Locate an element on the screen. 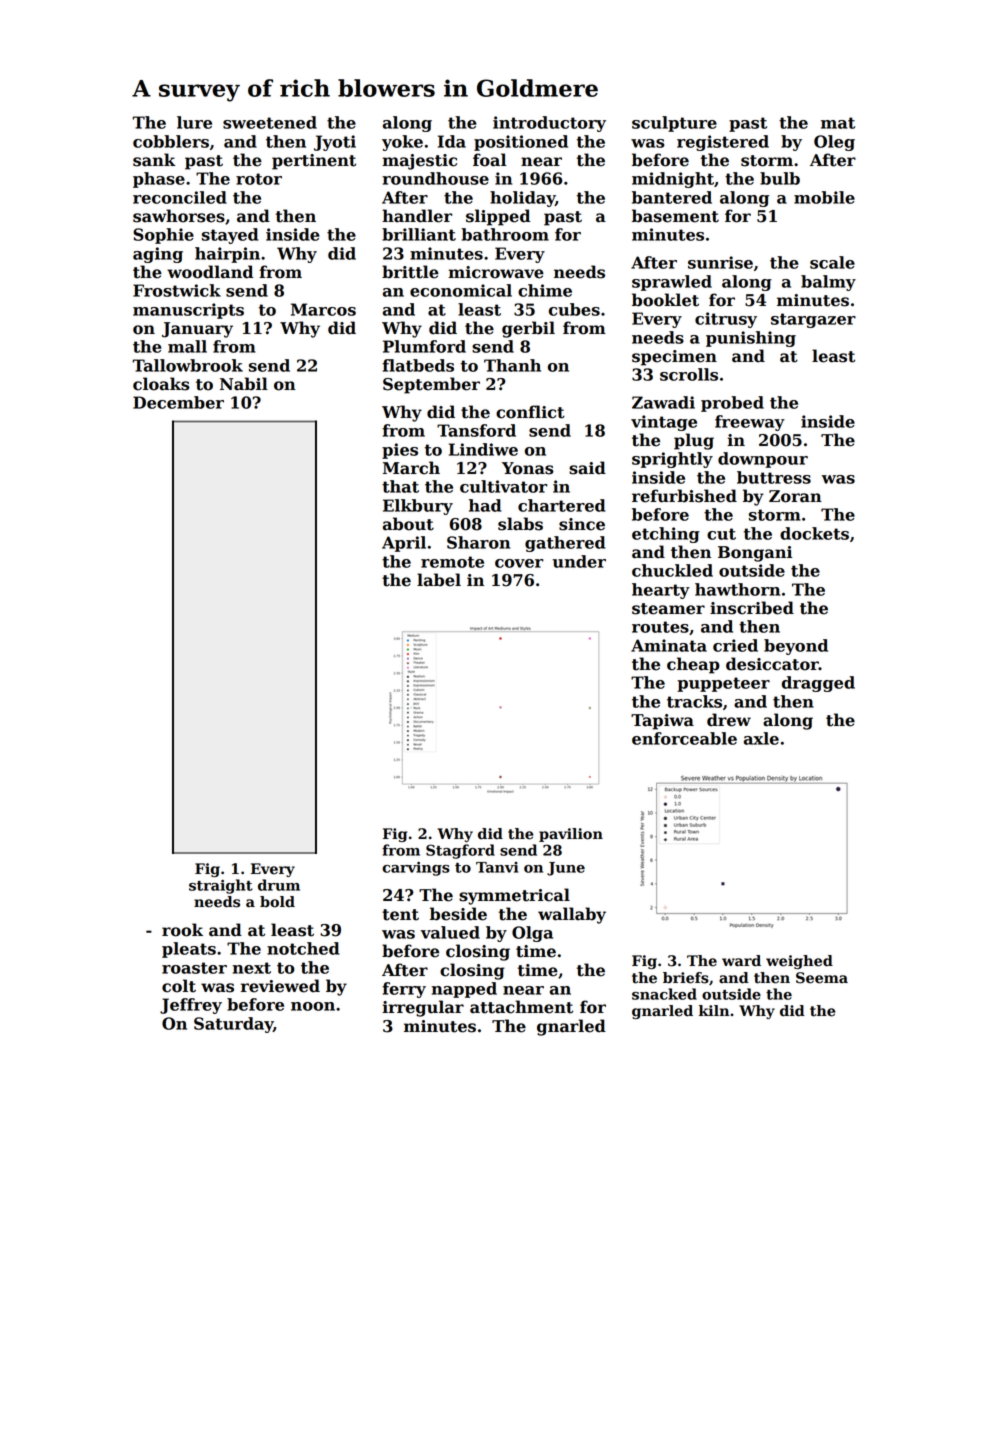 The width and height of the screenshot is (988, 1431). Jeffrey is located at coordinates (191, 1006).
